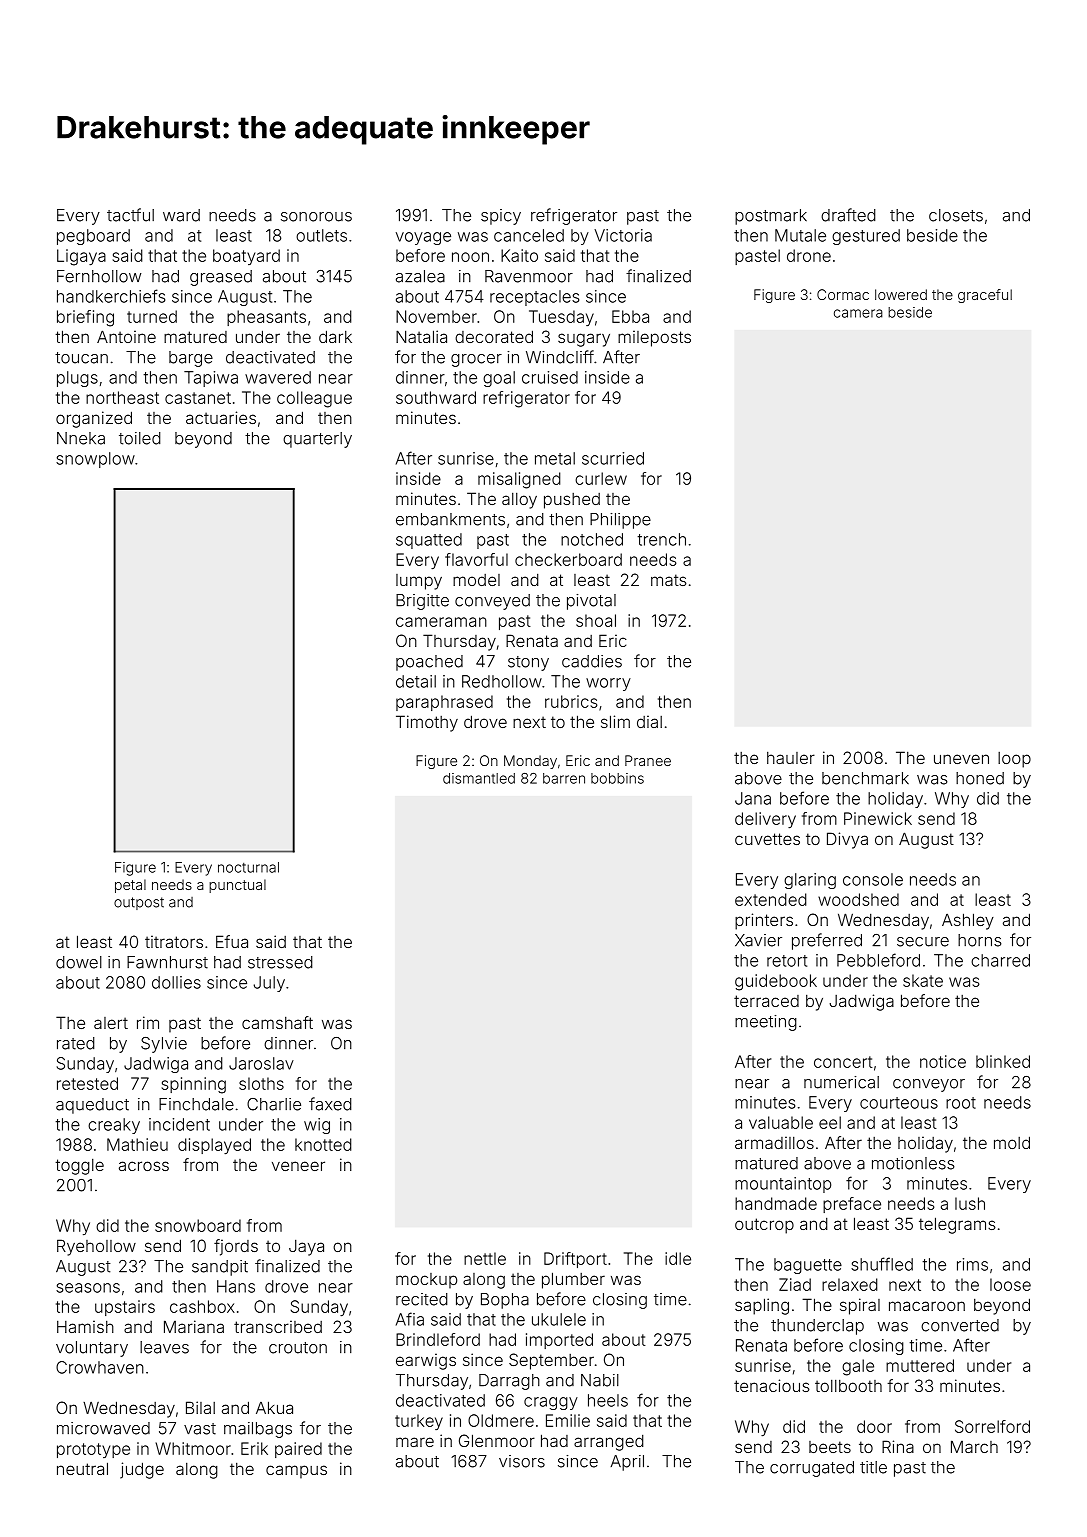  Describe the element at coordinates (627, 1463) in the screenshot. I see `April` at that location.
